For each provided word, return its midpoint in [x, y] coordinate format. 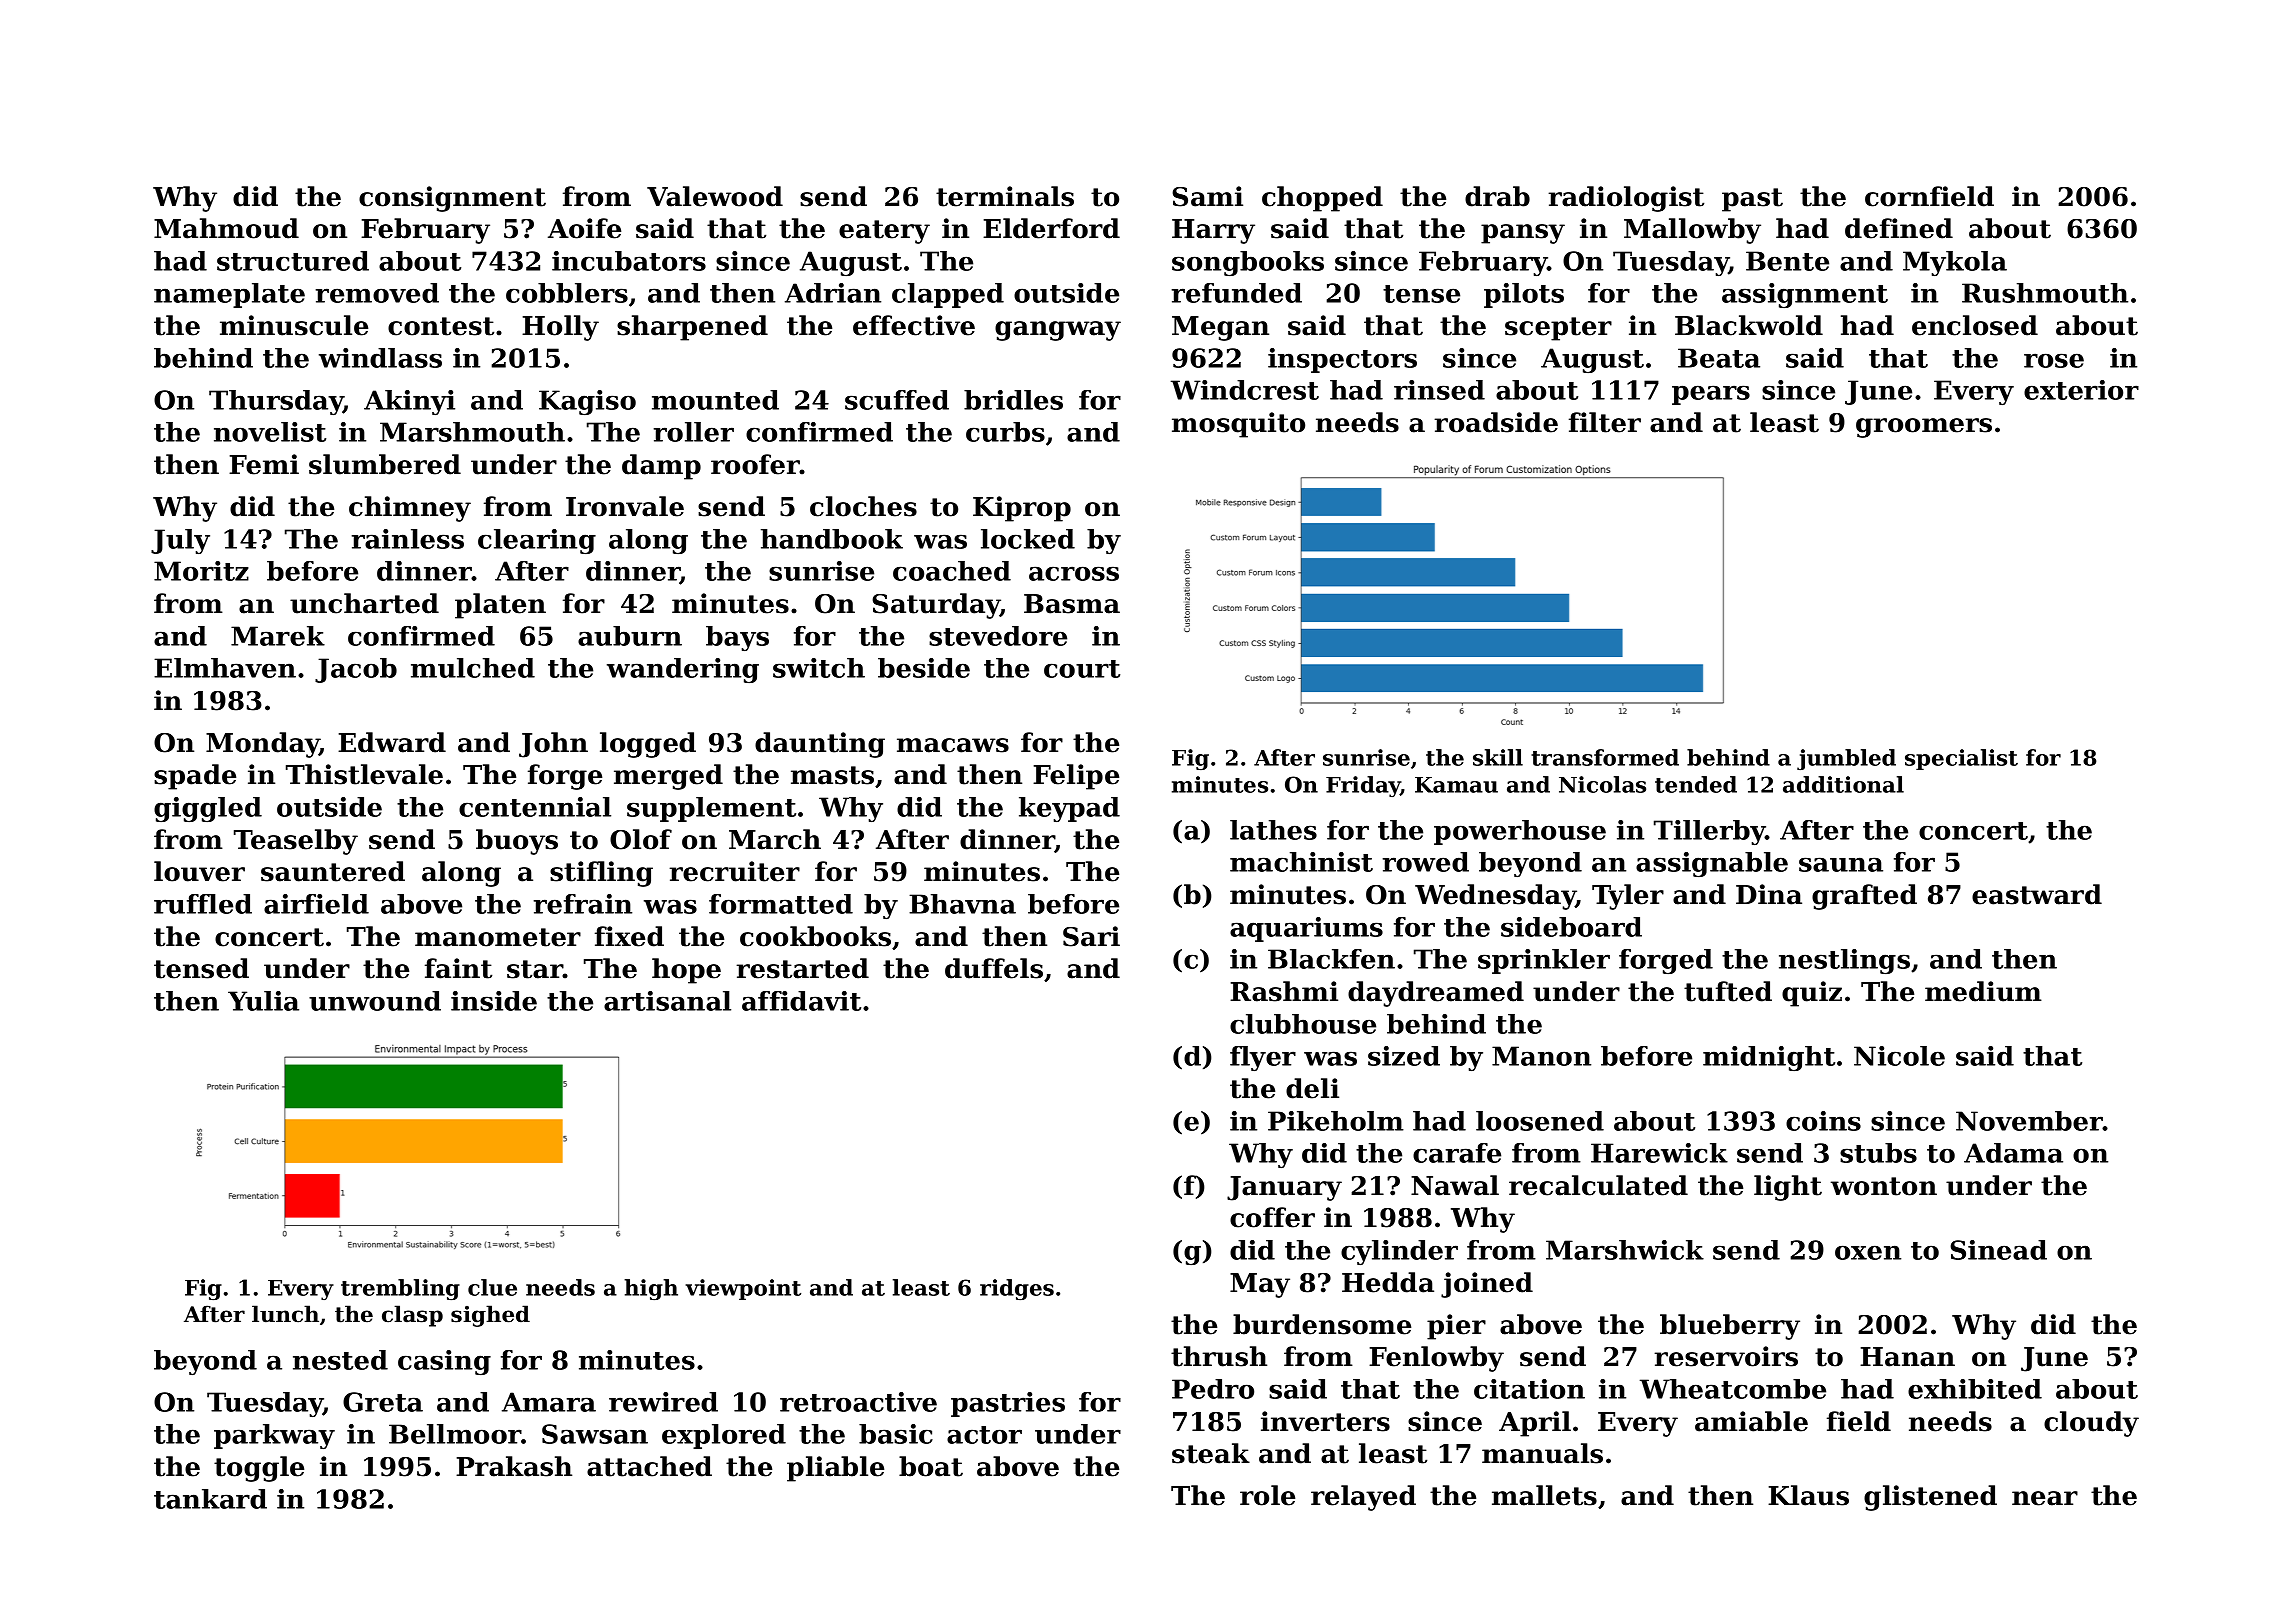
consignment [452, 199]
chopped [1322, 199]
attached [649, 1466]
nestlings [1844, 961]
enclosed [1975, 325]
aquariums [1306, 929]
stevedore [998, 636]
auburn [630, 636]
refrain [583, 904]
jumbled [1846, 759]
